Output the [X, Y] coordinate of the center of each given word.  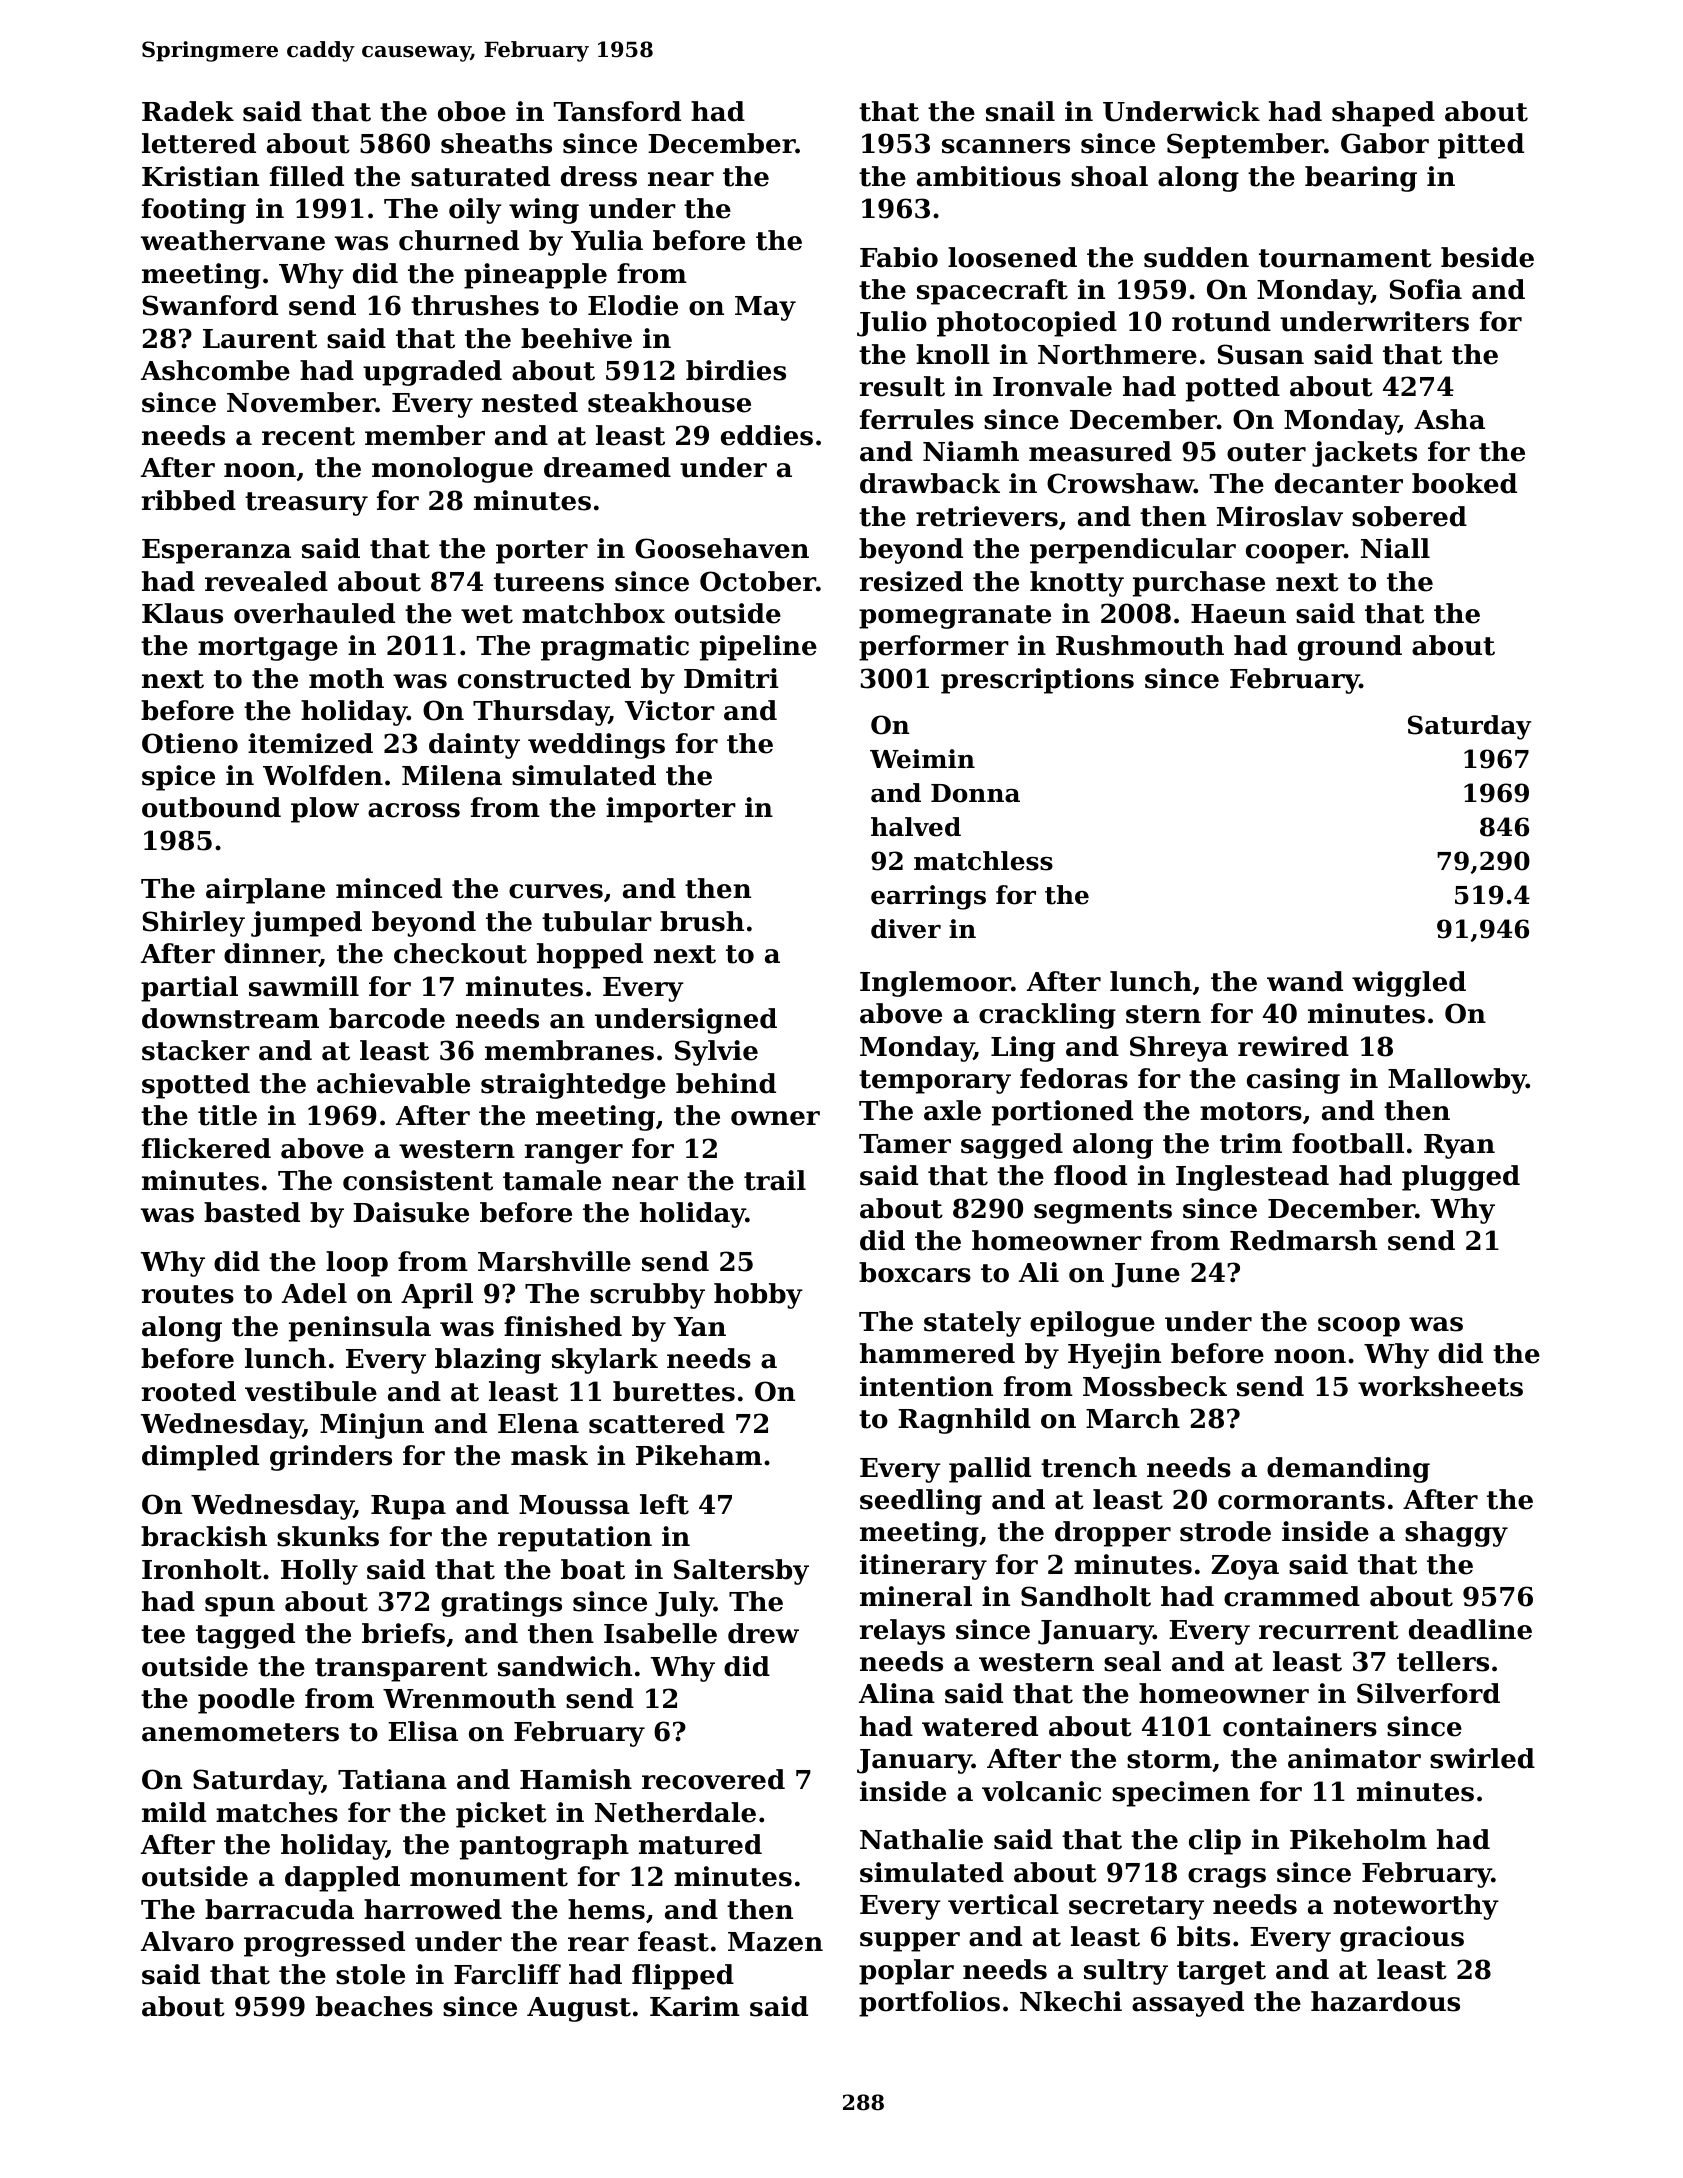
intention [926, 1386]
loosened [1012, 257]
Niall [1395, 548]
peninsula [360, 1329]
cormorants [1301, 1500]
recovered [713, 1779]
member [425, 435]
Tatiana [392, 1779]
